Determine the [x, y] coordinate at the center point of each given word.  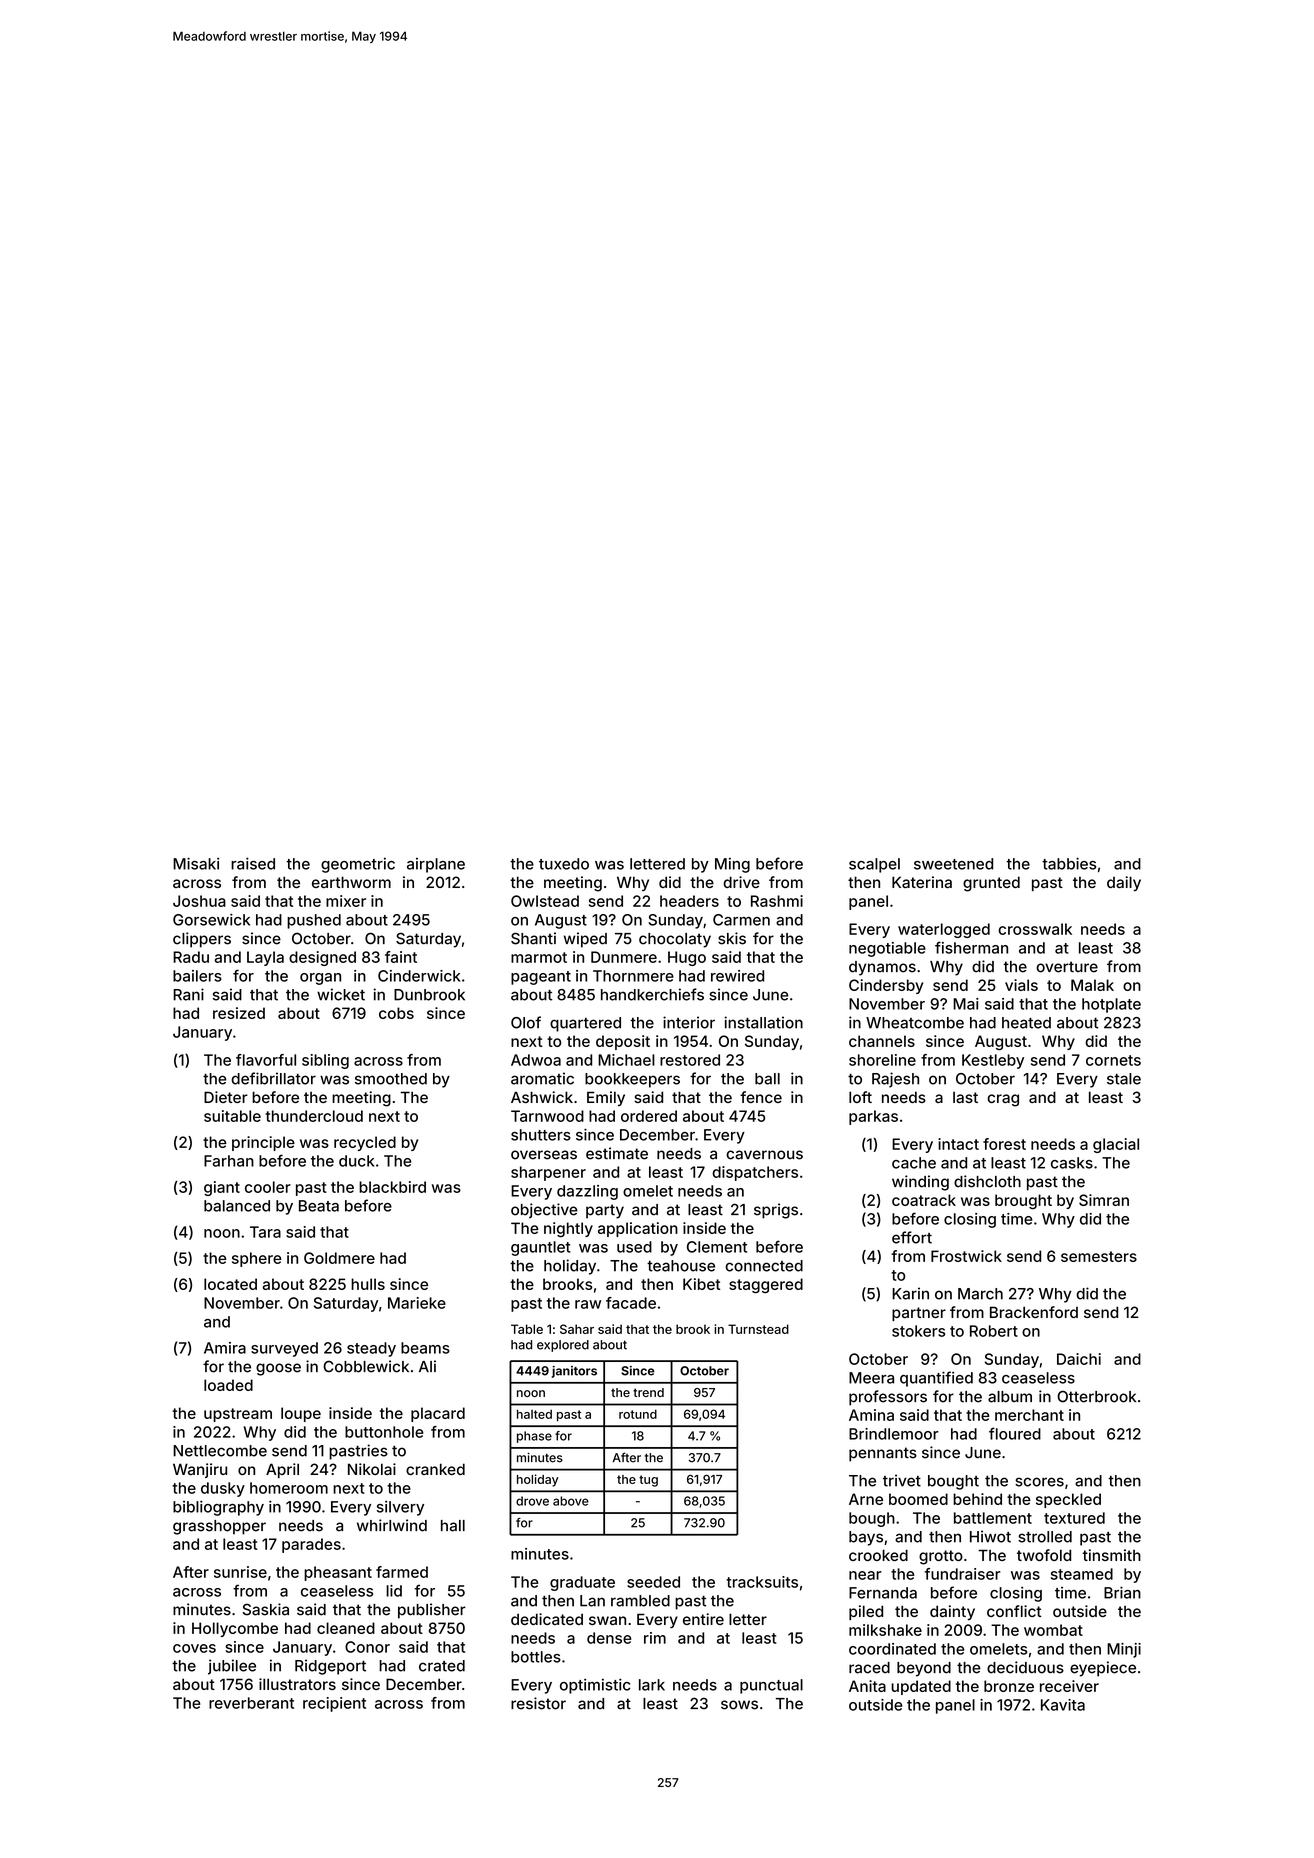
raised [253, 863]
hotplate [1111, 1005]
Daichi [1079, 1359]
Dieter [226, 1097]
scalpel [874, 865]
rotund [638, 1414]
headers [689, 901]
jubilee [232, 1667]
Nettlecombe [220, 1451]
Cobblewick [366, 1366]
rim [655, 1638]
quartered [585, 1024]
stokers [918, 1331]
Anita [867, 1686]
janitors [574, 1372]
